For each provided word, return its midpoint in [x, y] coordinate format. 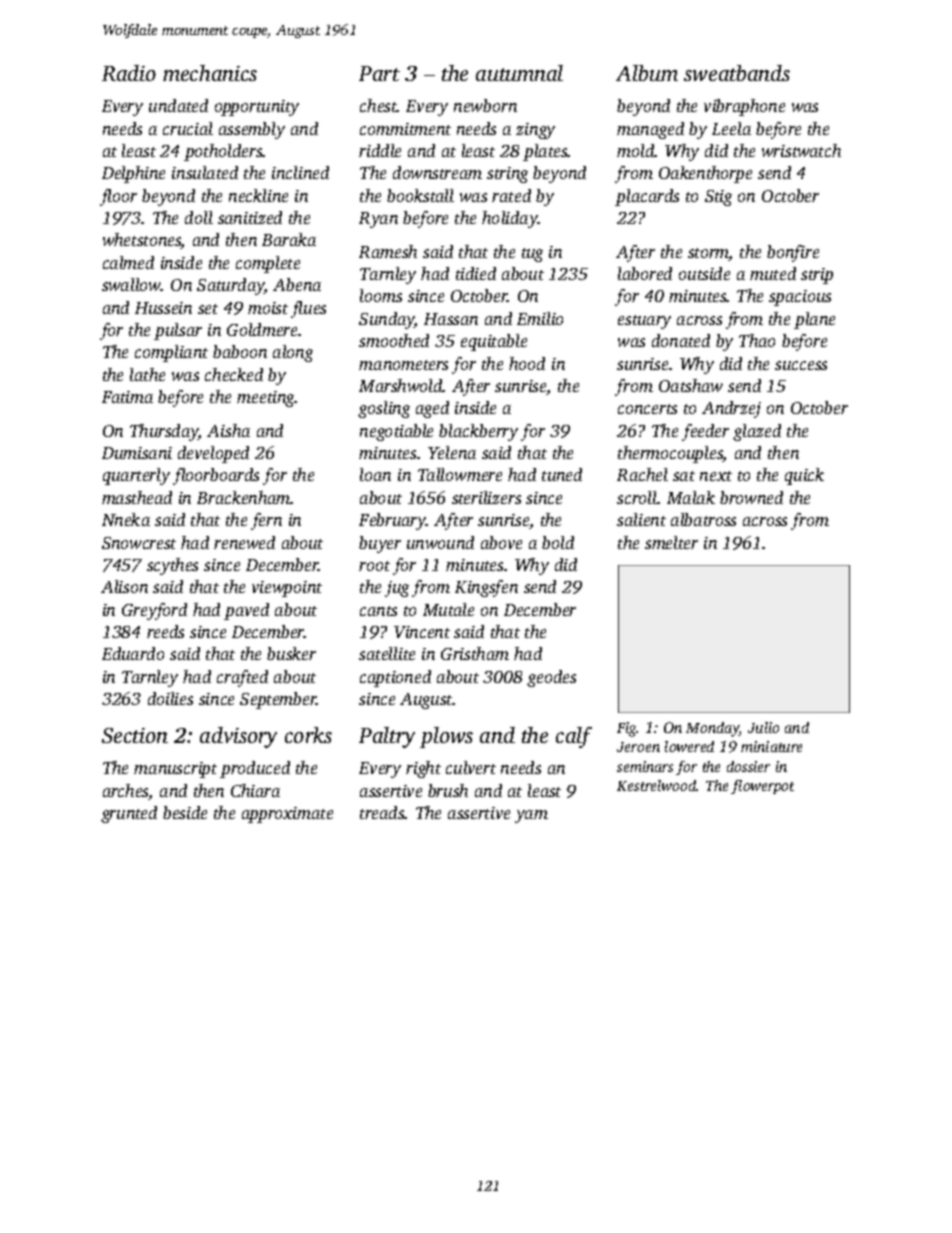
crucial [188, 128]
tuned [562, 474]
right [423, 769]
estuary [644, 322]
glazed [757, 432]
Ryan [378, 220]
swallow [131, 284]
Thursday [164, 432]
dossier [748, 766]
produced [255, 769]
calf [574, 737]
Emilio [540, 318]
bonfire [793, 253]
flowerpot [762, 787]
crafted [242, 678]
